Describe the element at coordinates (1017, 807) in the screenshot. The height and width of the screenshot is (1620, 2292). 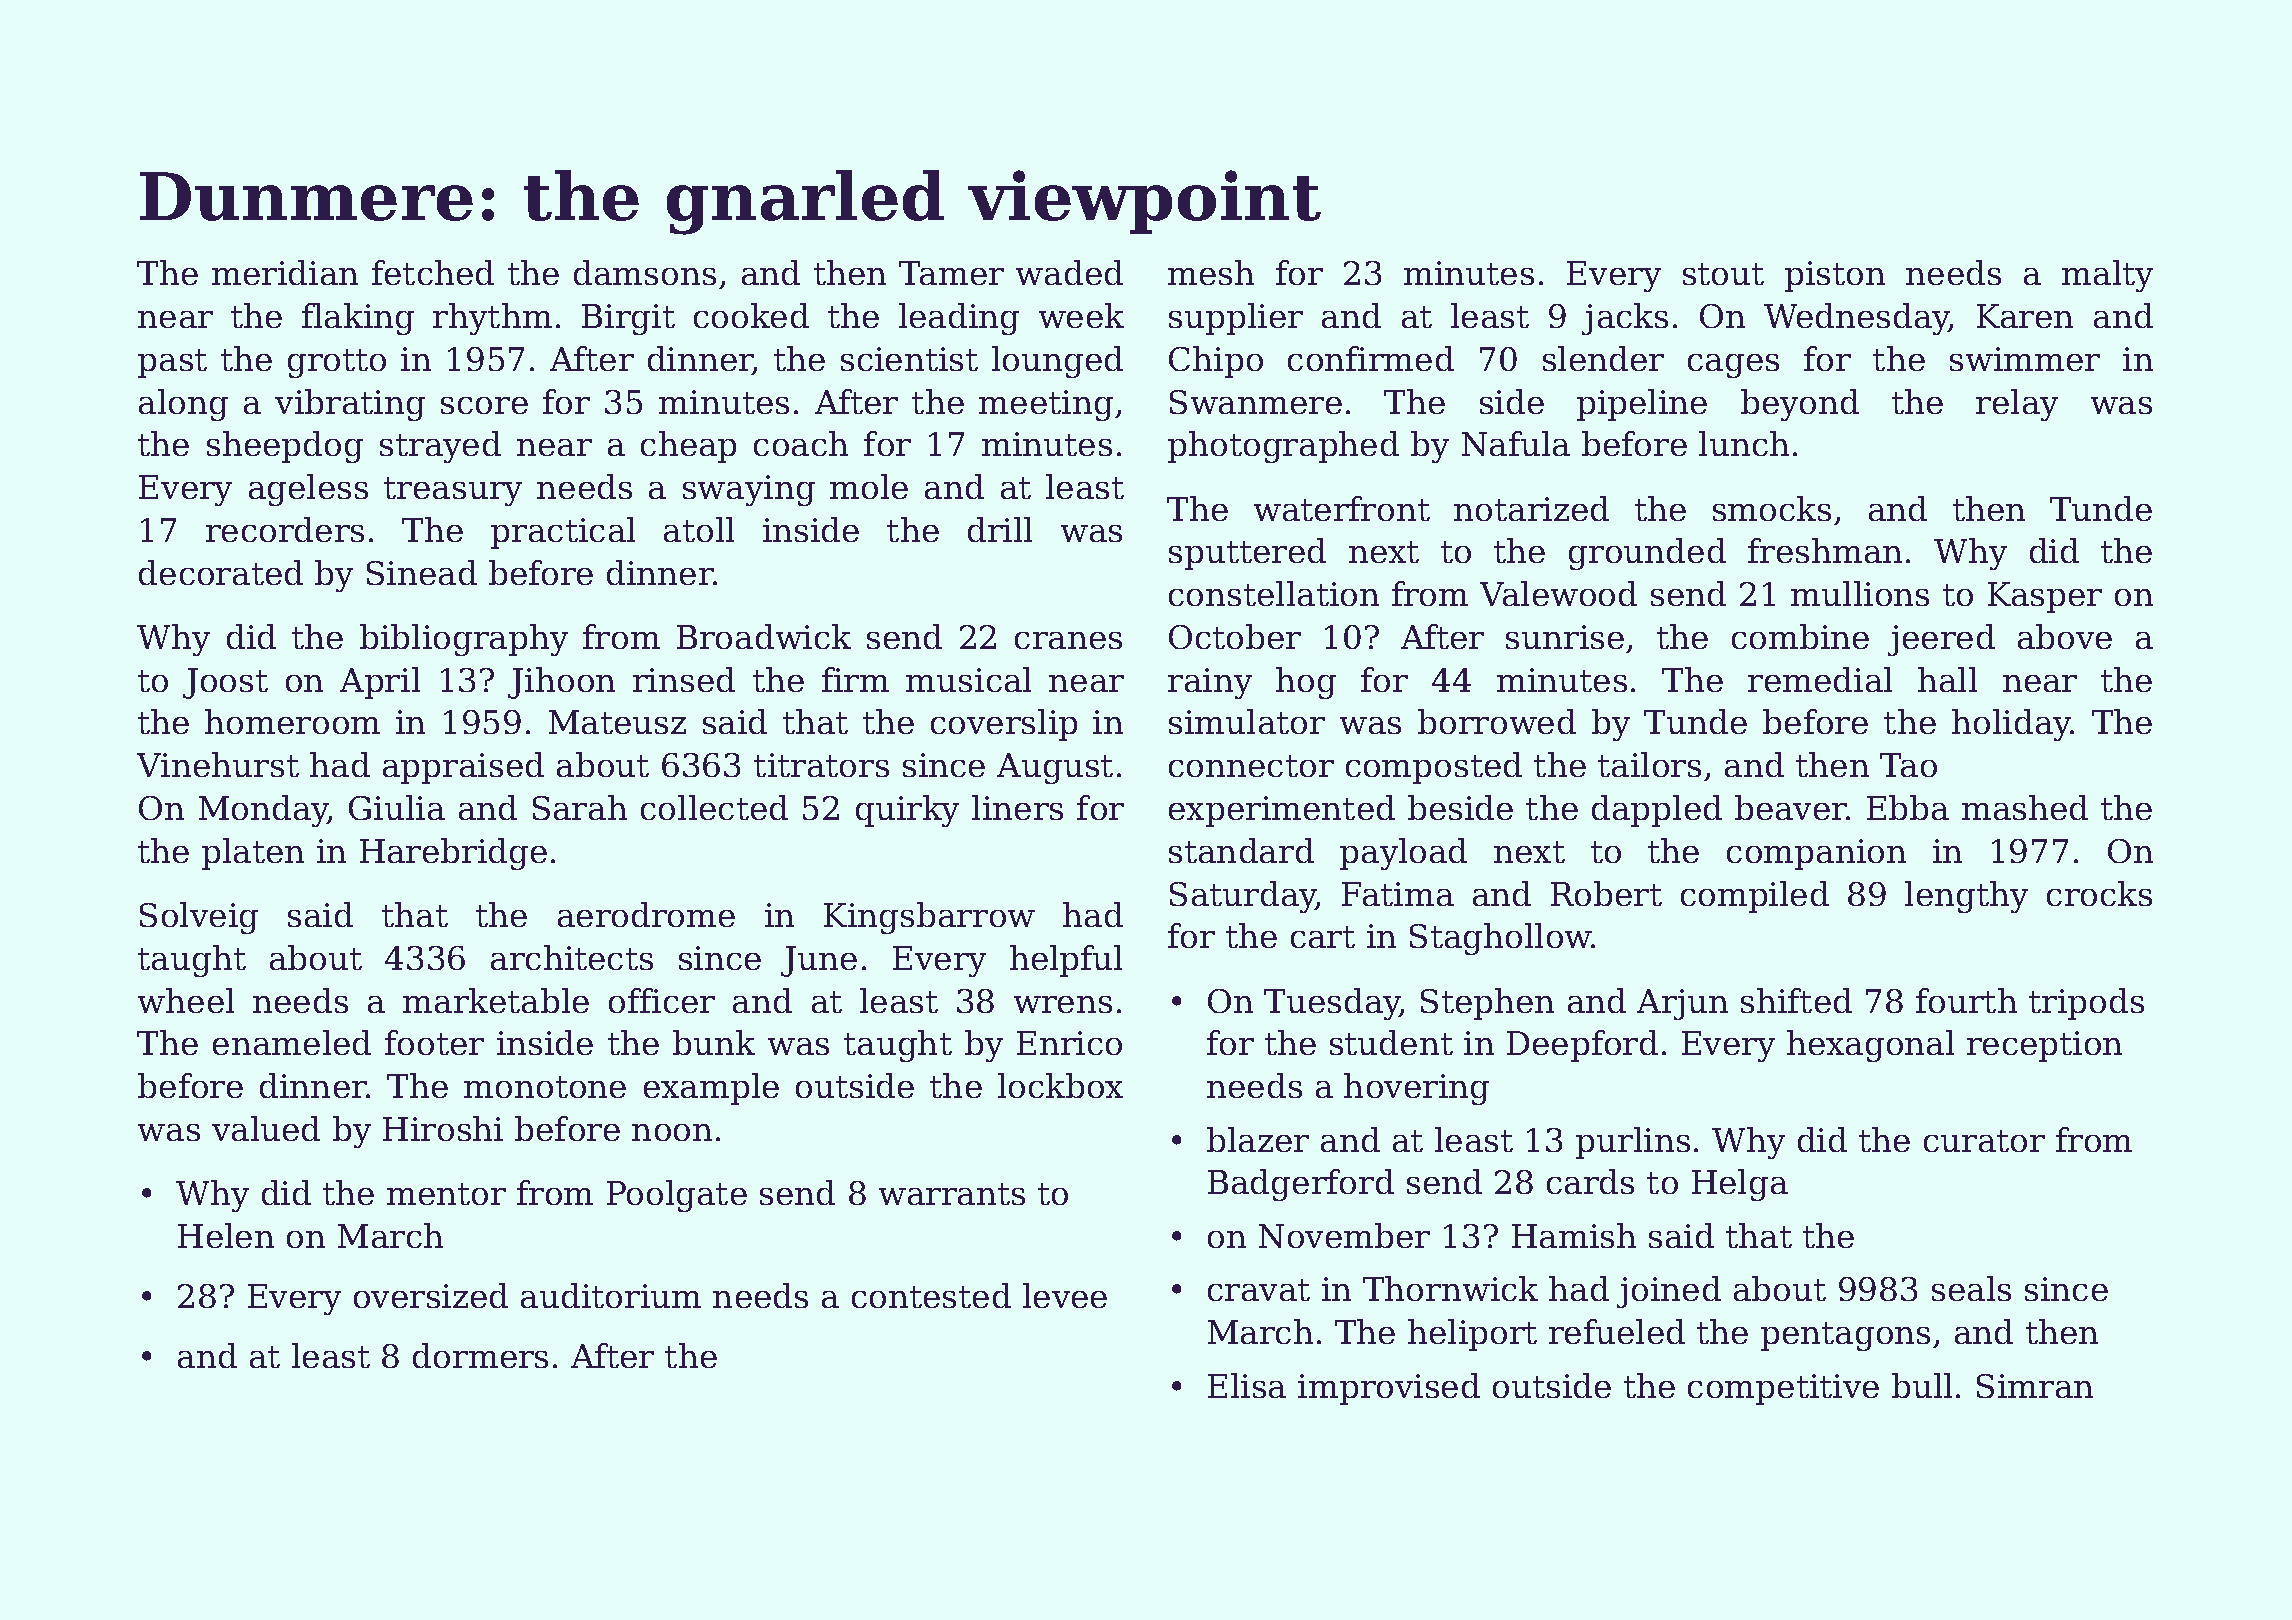
I see `liners` at that location.
